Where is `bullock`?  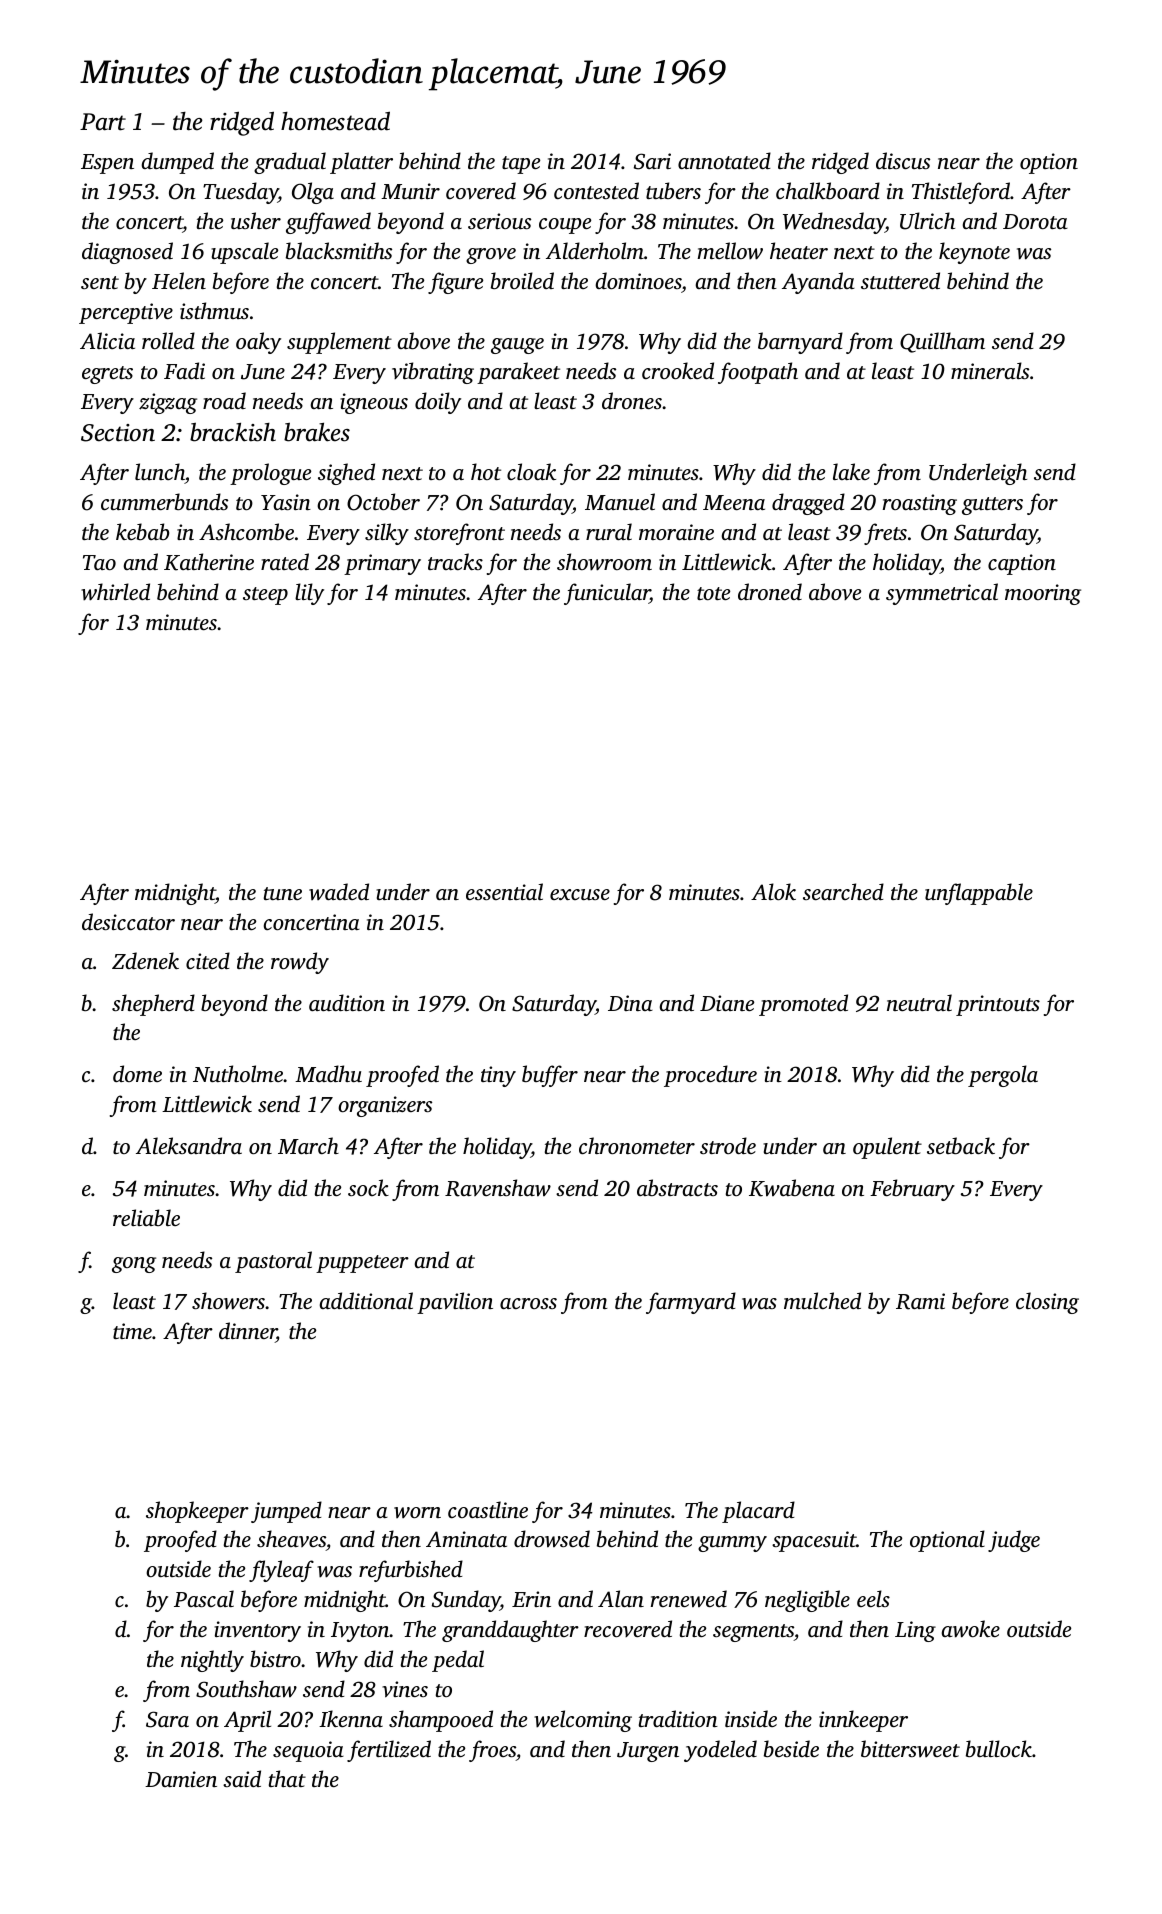
bullock is located at coordinates (999, 1748).
